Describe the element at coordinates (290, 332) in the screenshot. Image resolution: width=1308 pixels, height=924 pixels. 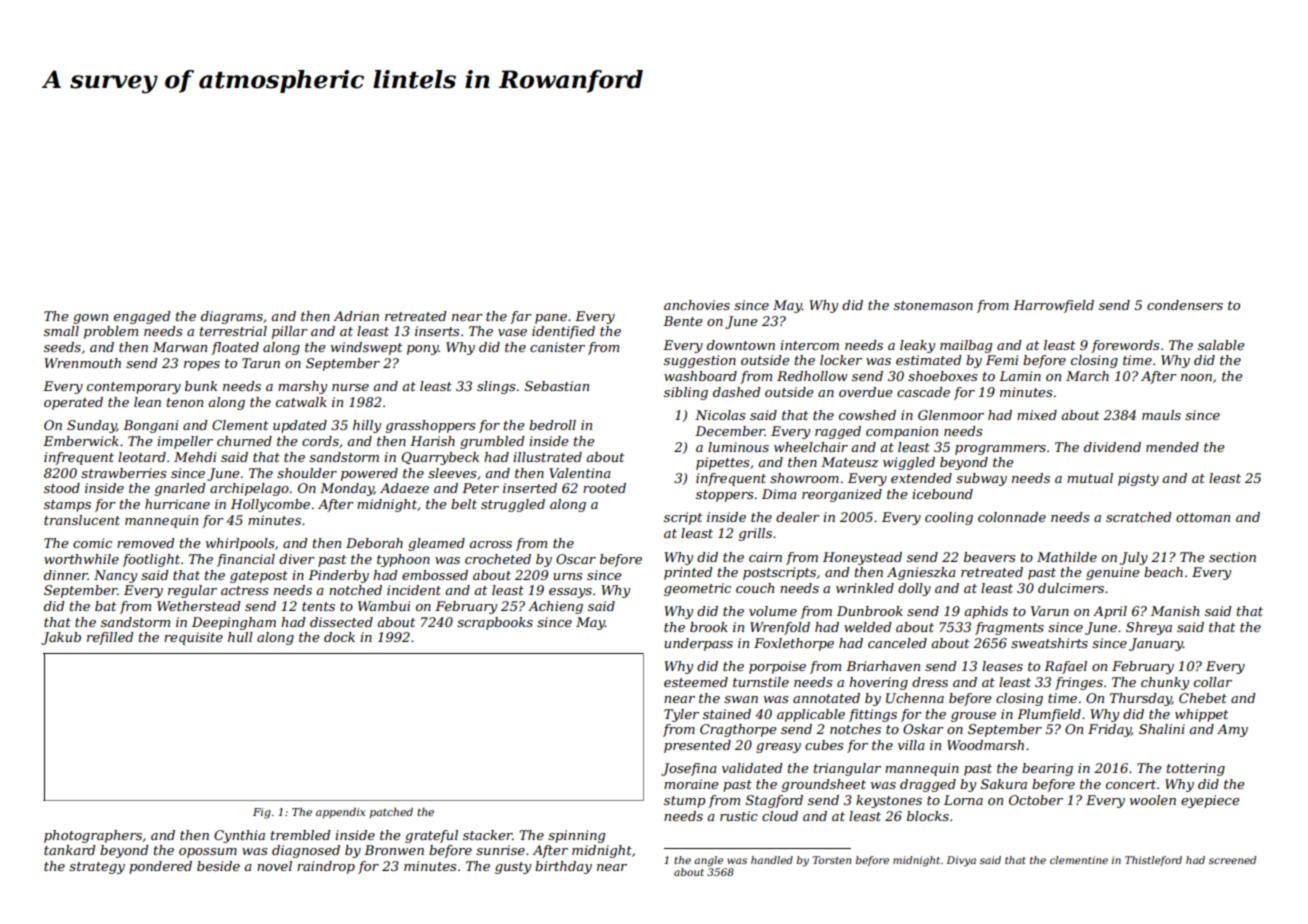
I see `pillar` at that location.
